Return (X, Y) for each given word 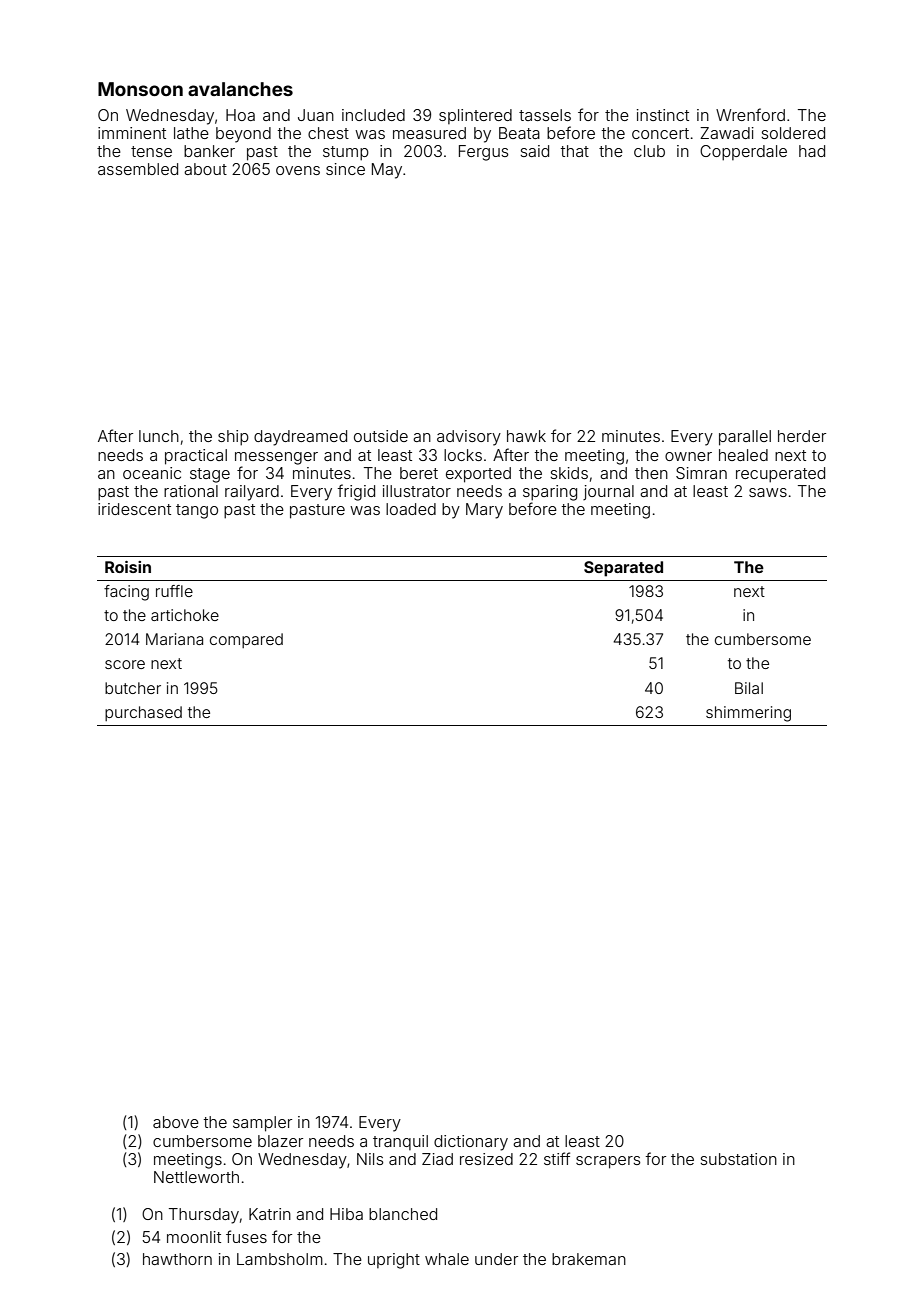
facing (126, 593)
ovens (298, 170)
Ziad (437, 1159)
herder (802, 436)
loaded (411, 509)
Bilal (749, 688)
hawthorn (177, 1259)
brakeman (589, 1259)
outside (381, 436)
